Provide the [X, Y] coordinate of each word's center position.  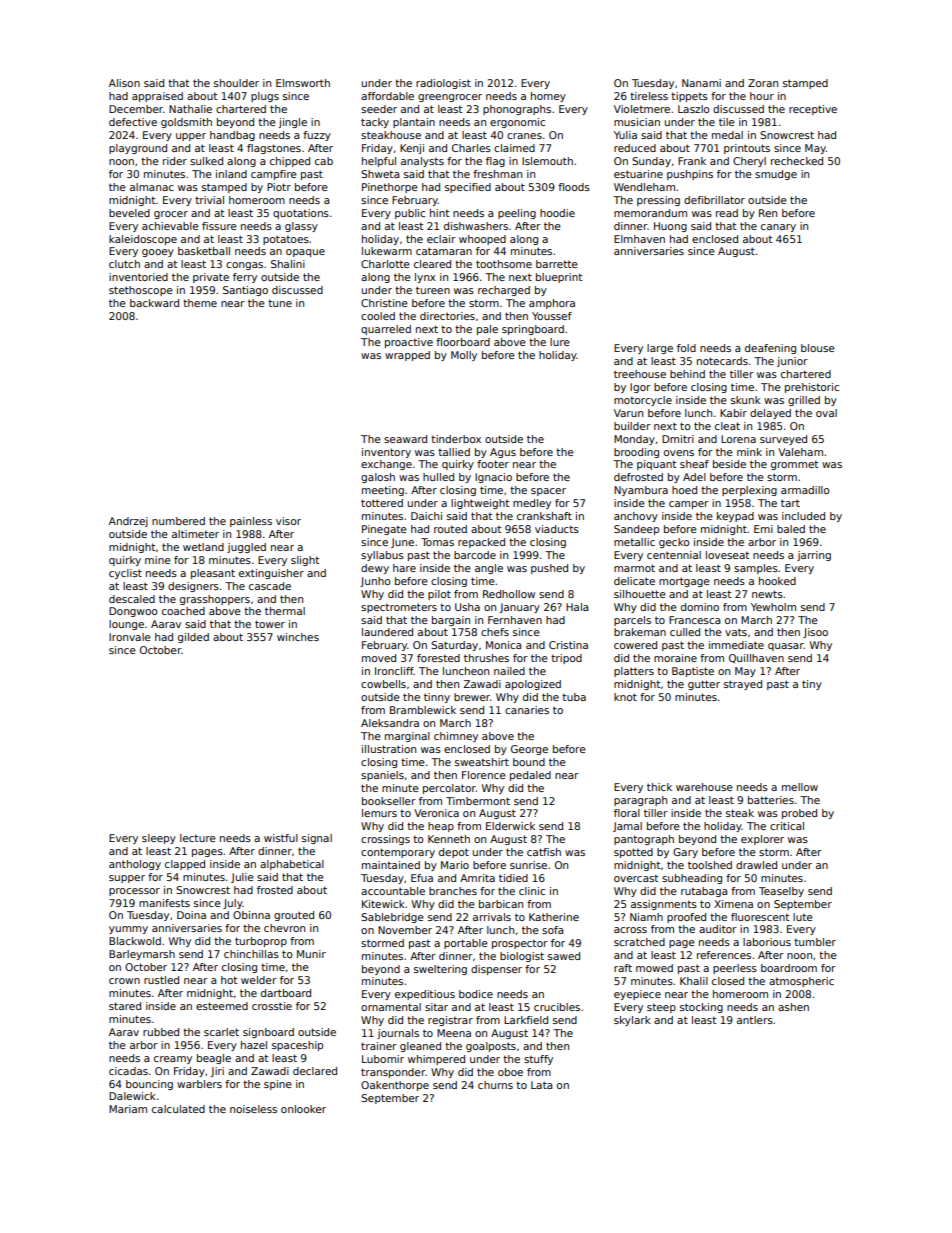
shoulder [236, 83]
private [211, 278]
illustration [389, 749]
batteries [771, 800]
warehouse [704, 787]
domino [700, 607]
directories [447, 316]
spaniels [382, 776]
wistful [281, 838]
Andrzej [128, 522]
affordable [387, 96]
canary [778, 228]
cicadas [128, 1071]
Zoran [763, 83]
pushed [549, 569]
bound [529, 762]
